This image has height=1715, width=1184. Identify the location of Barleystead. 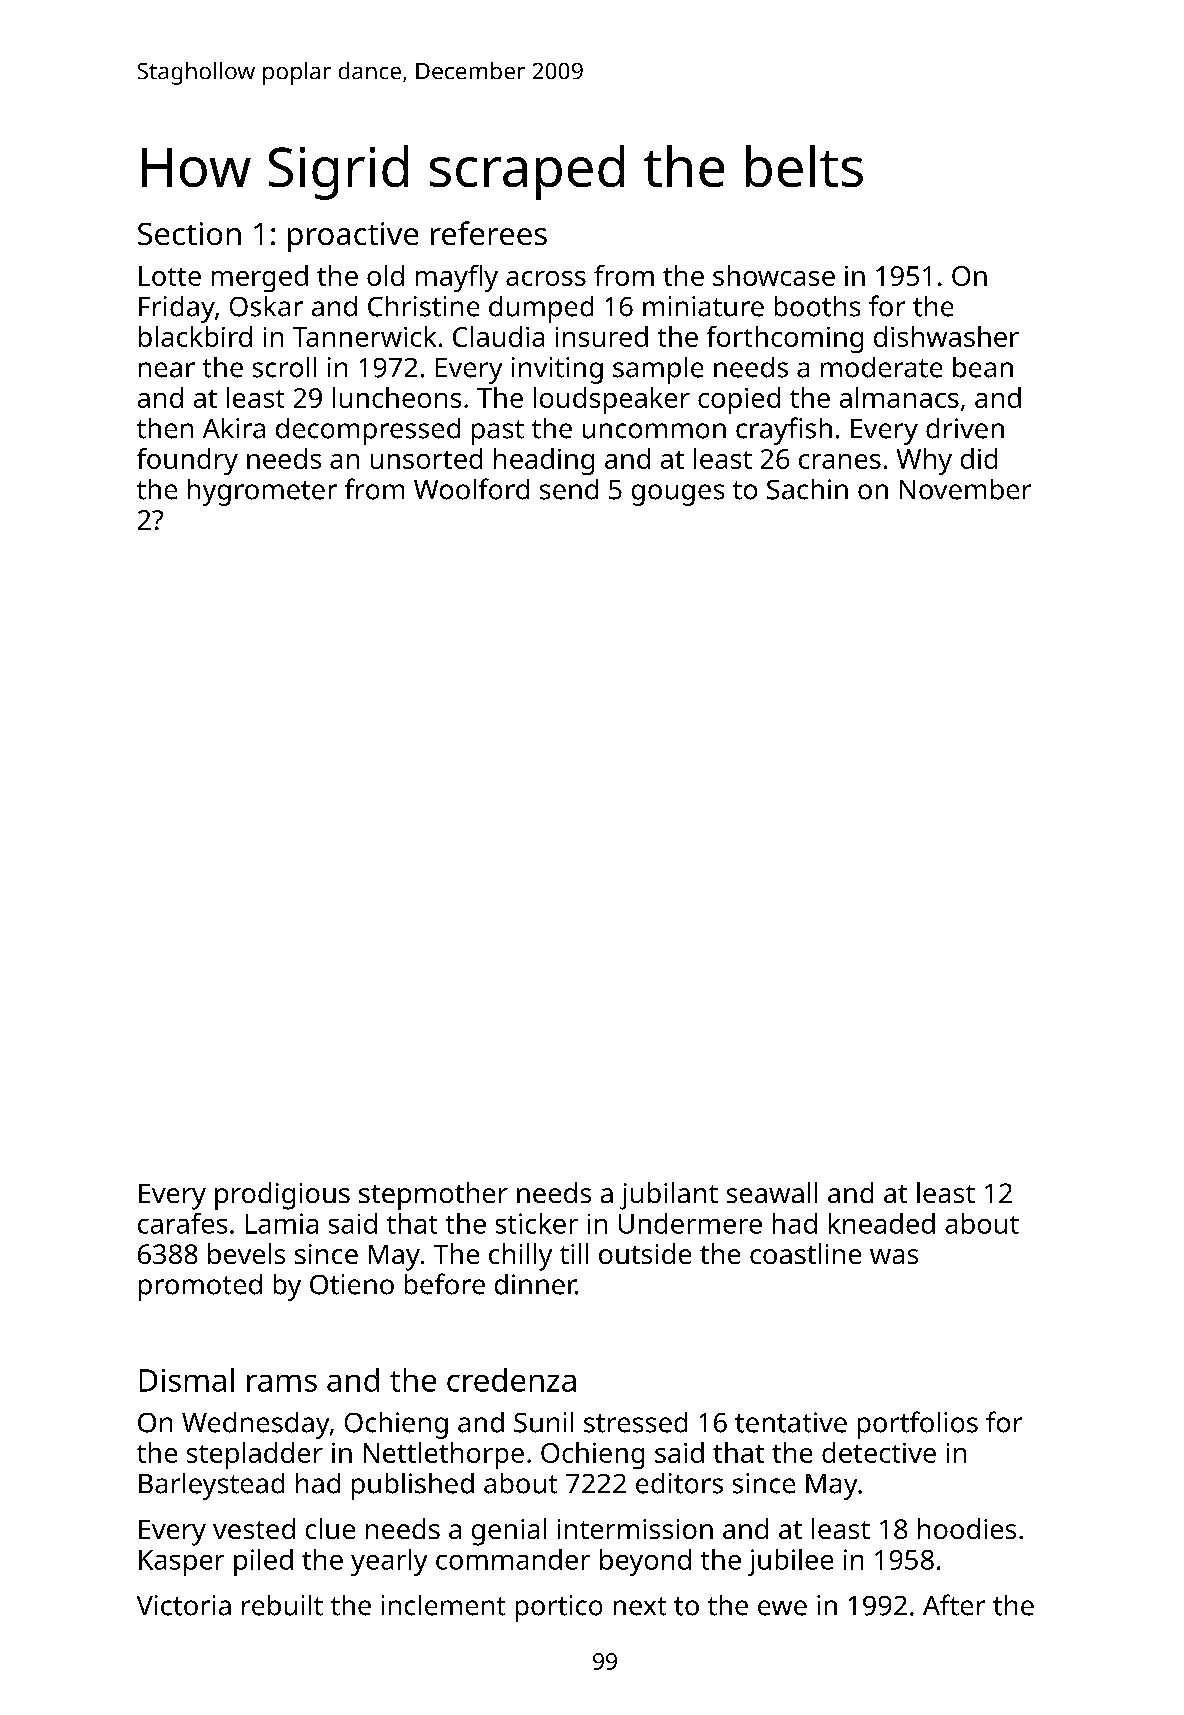
(211, 1486).
